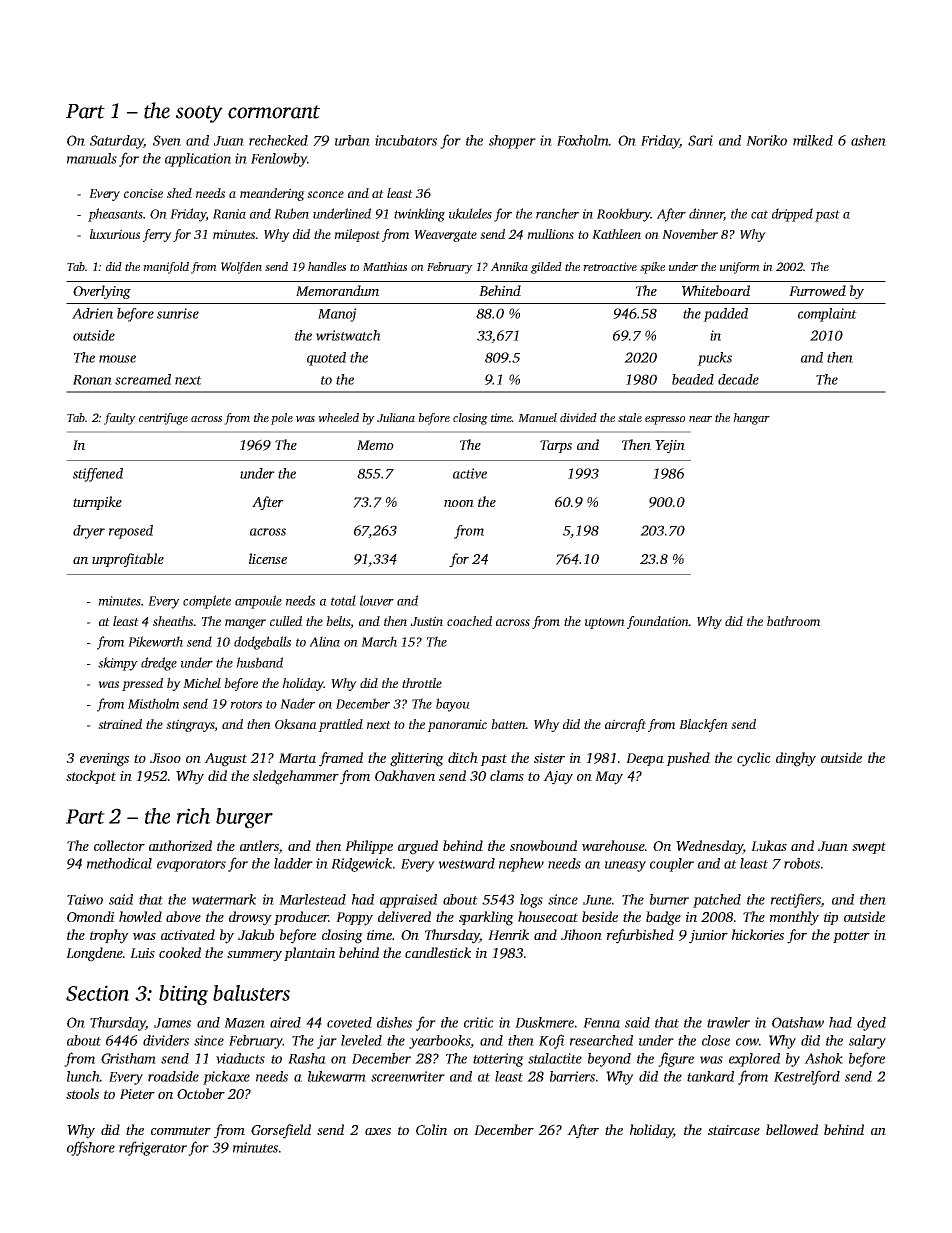 Image resolution: width=952 pixels, height=1233 pixels. Describe the element at coordinates (378, 1131) in the image. I see `axes` at that location.
